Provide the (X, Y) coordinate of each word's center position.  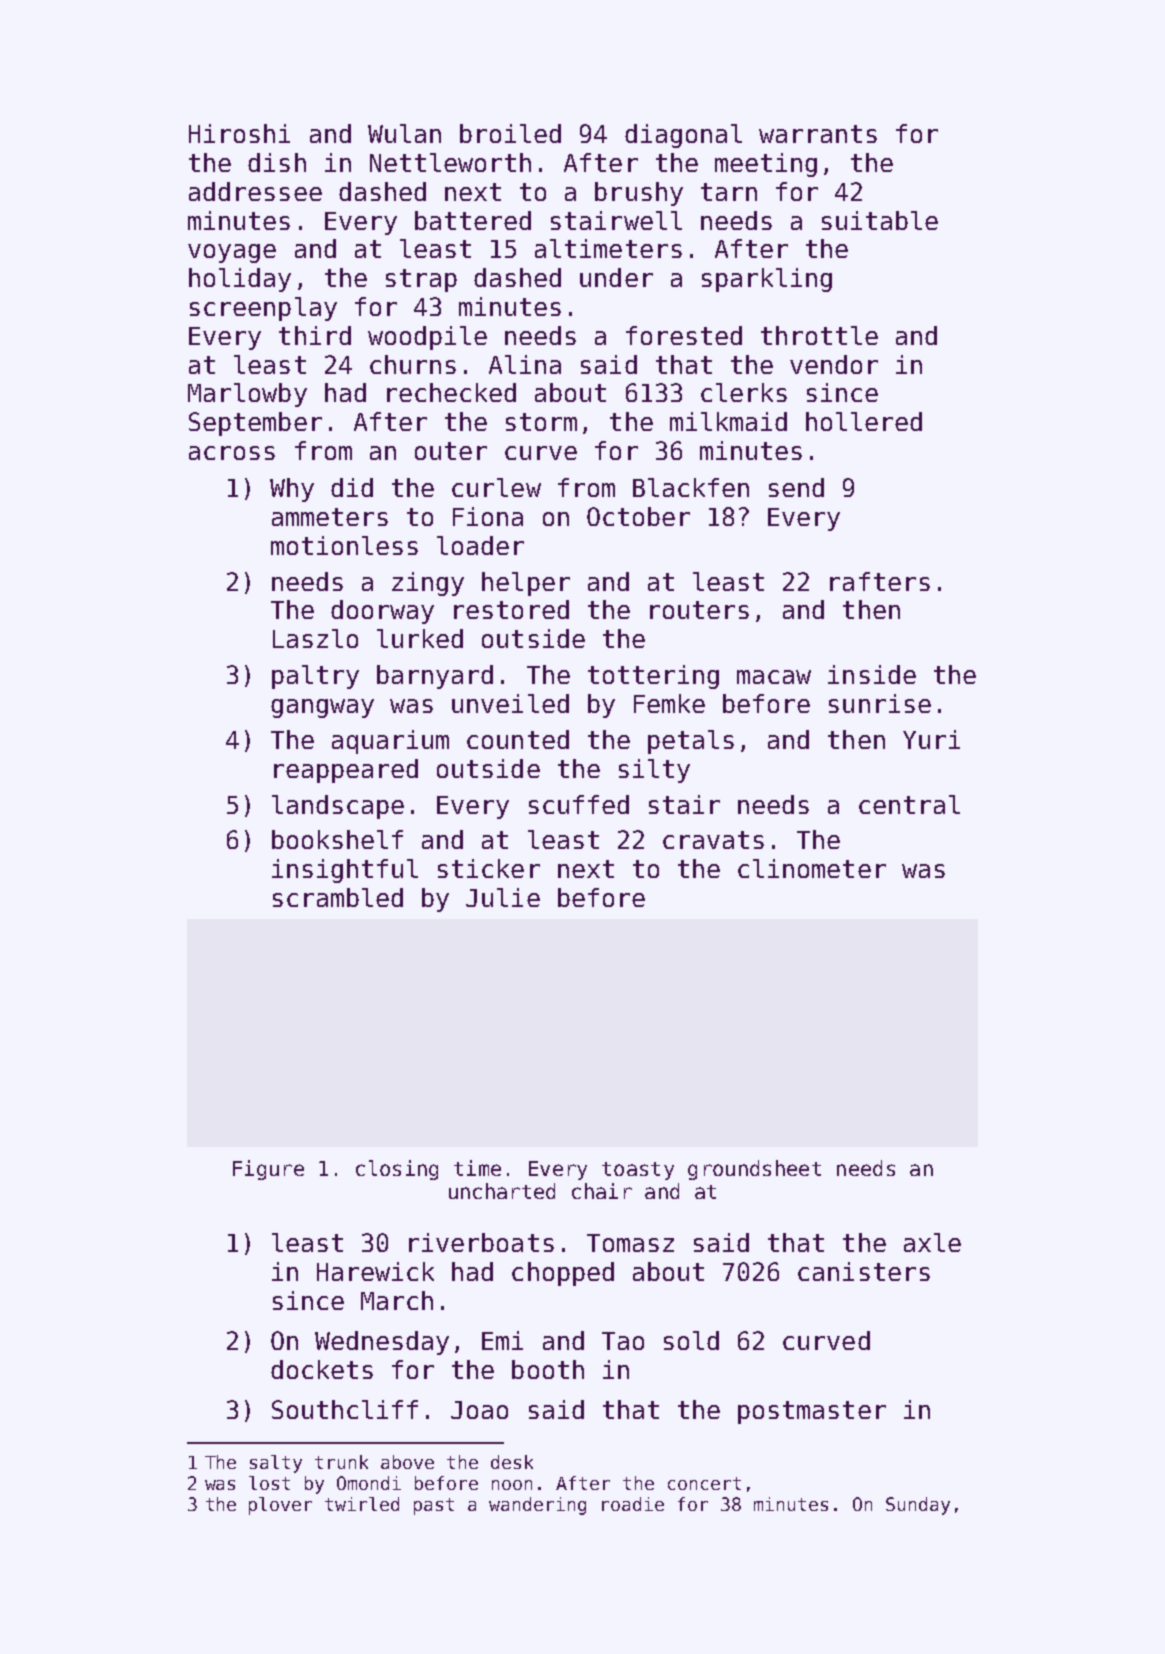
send (796, 487)
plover (280, 1506)
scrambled (338, 897)
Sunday (918, 1506)
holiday (240, 280)
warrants (818, 134)
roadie (633, 1504)
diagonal (683, 136)
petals (691, 742)
